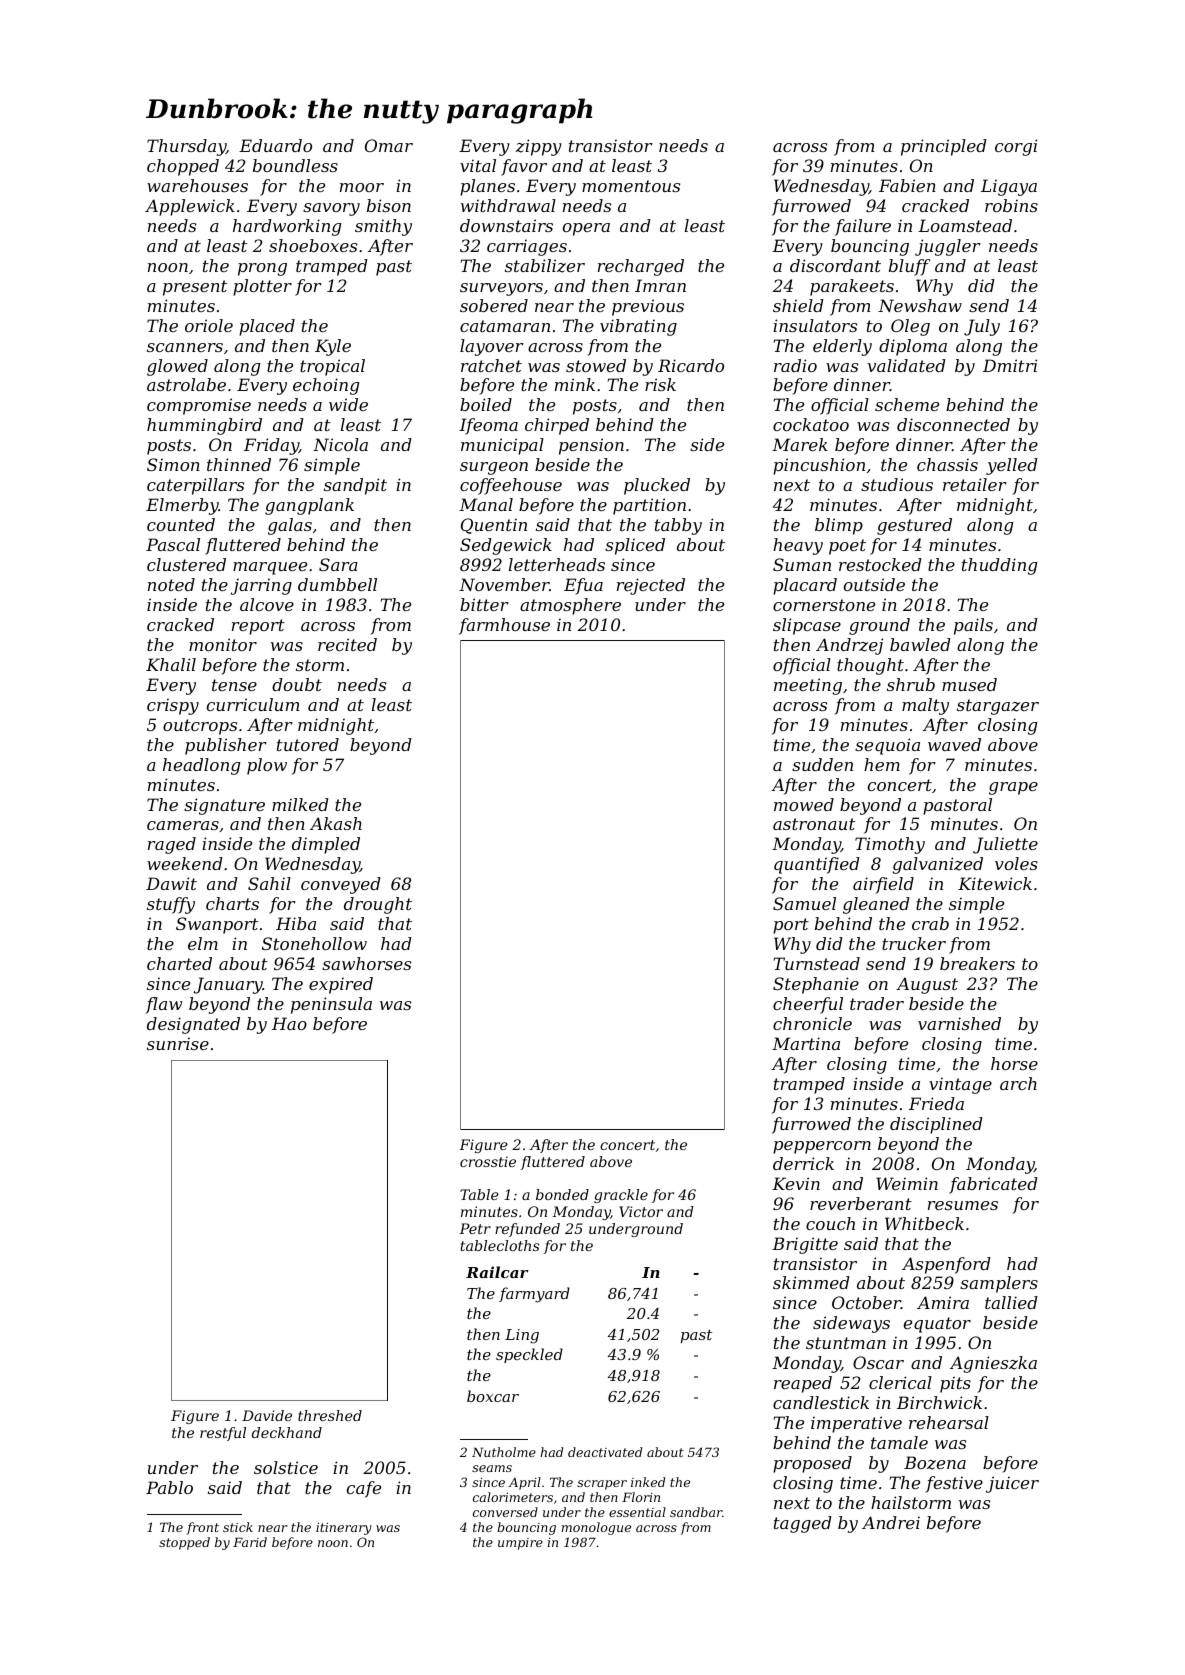 The image size is (1185, 1675). I want to click on chopped, so click(183, 167).
